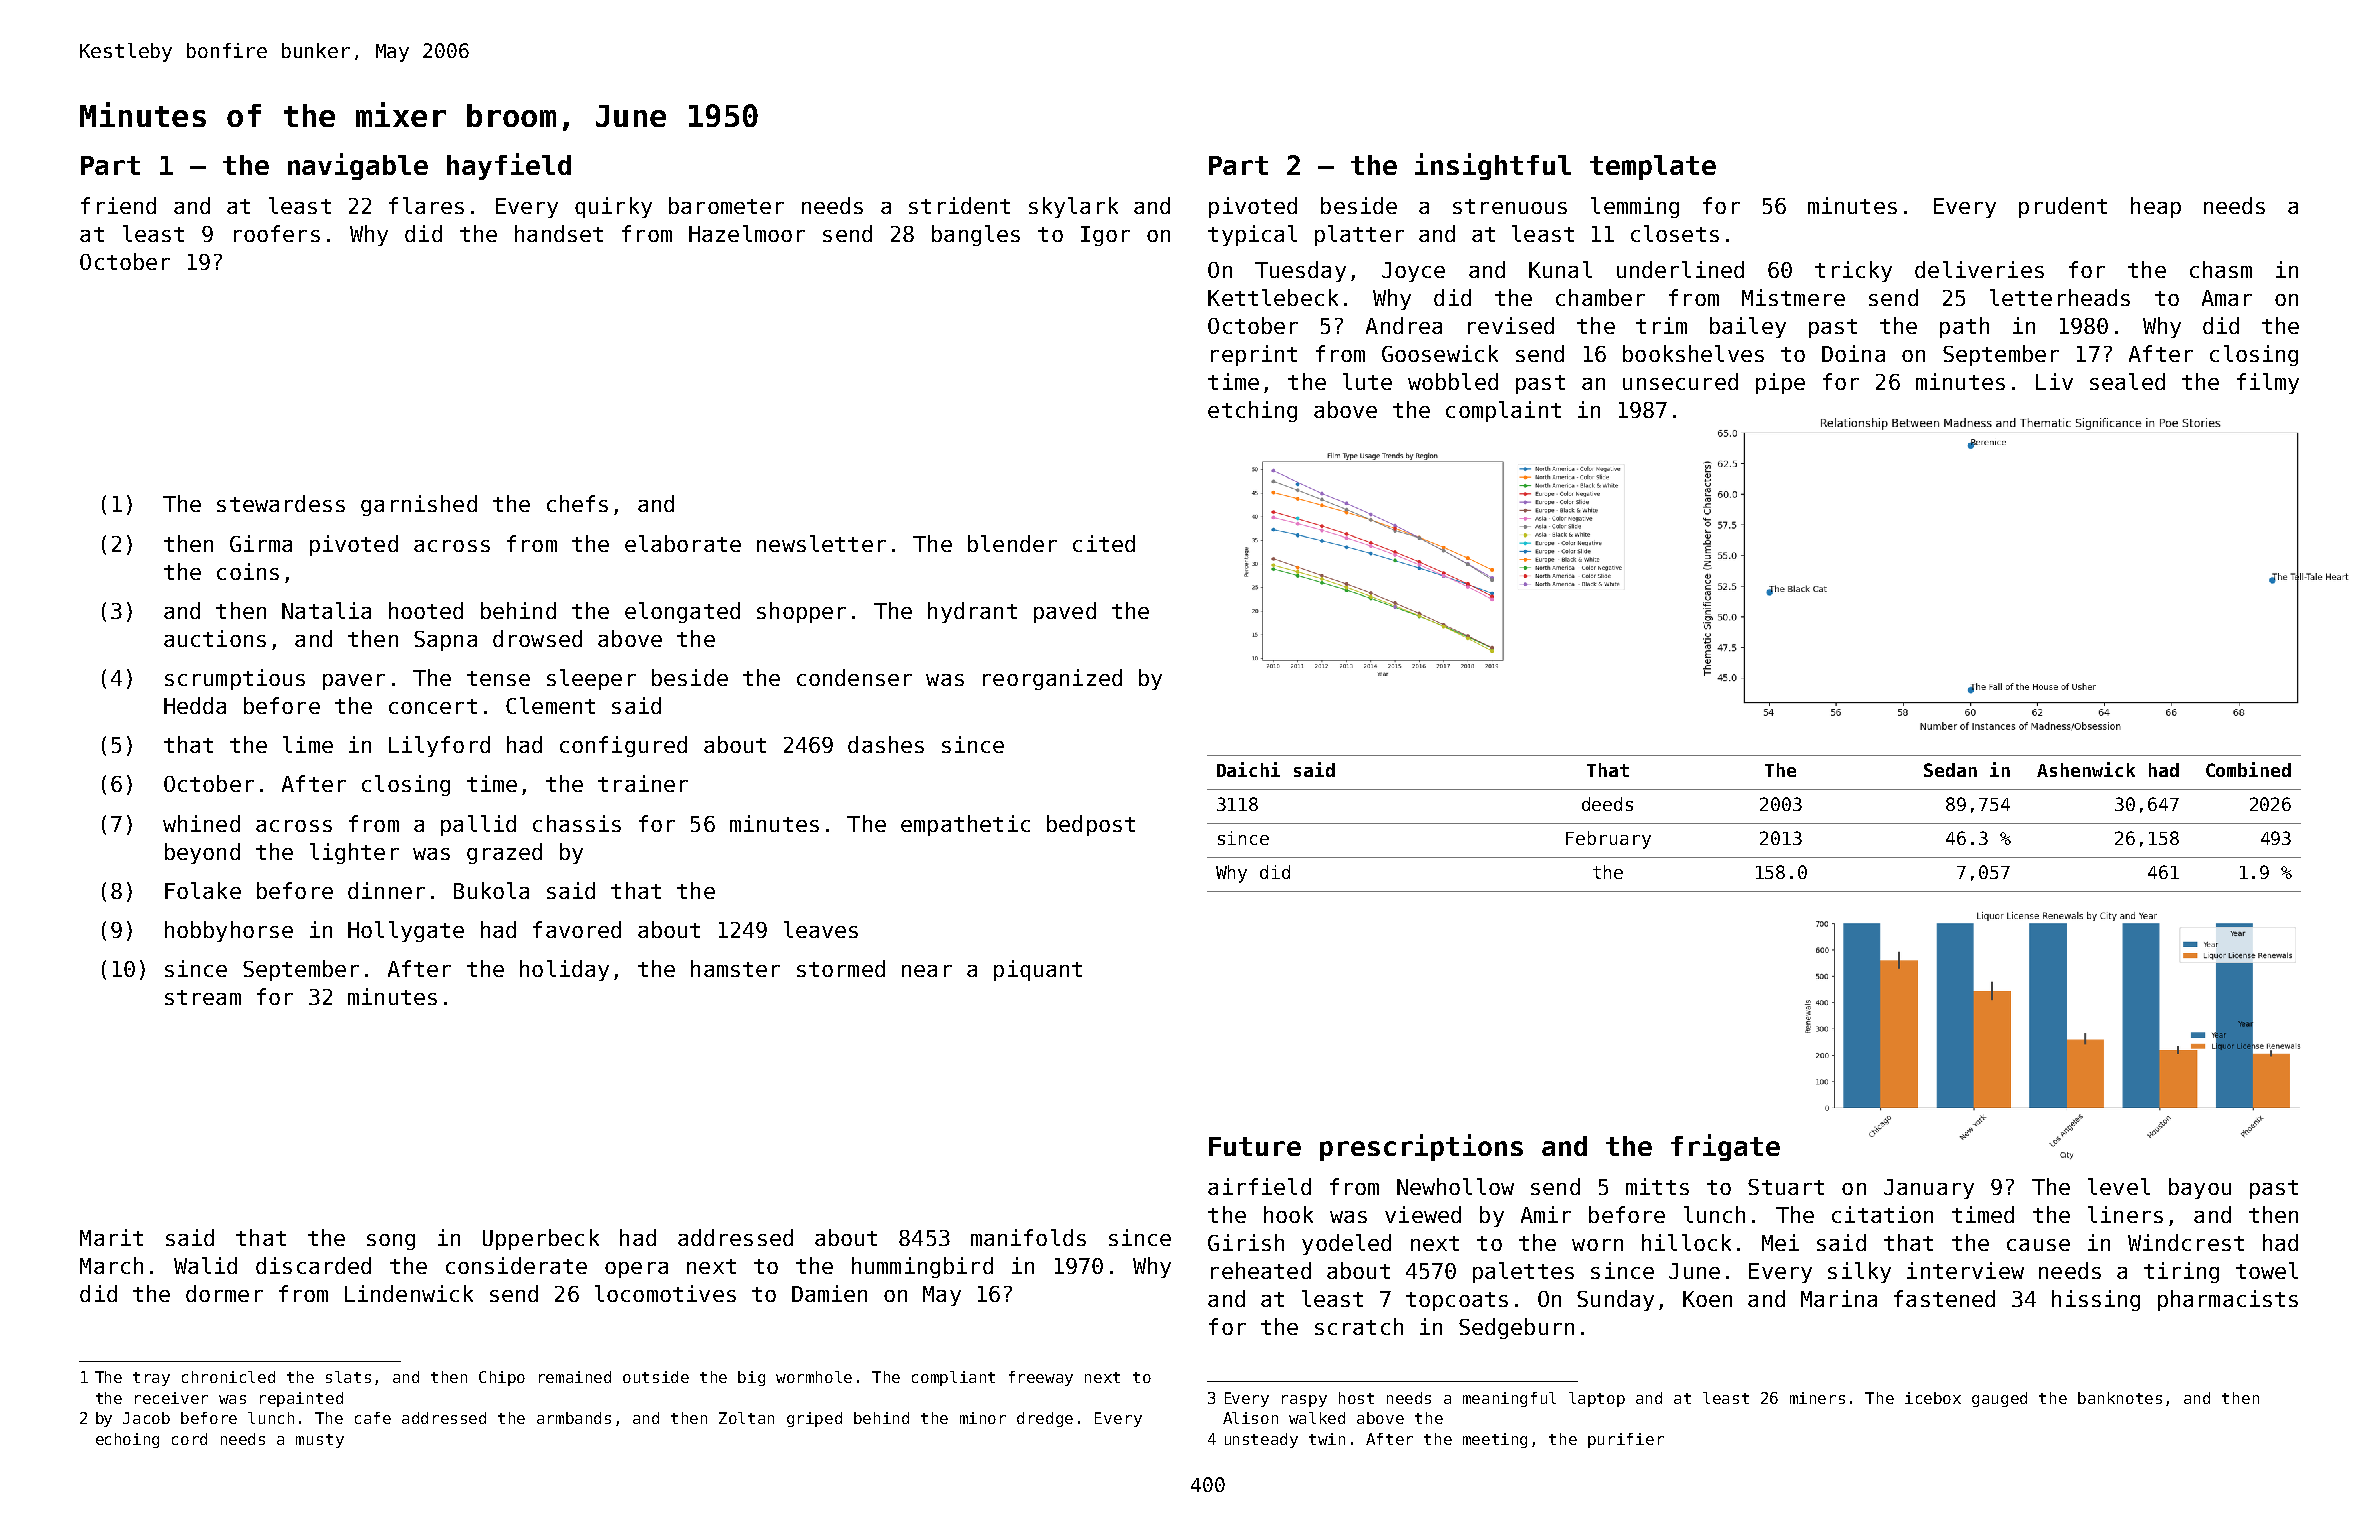 The width and height of the page is (2380, 1540). I want to click on Girma, so click(261, 543).
